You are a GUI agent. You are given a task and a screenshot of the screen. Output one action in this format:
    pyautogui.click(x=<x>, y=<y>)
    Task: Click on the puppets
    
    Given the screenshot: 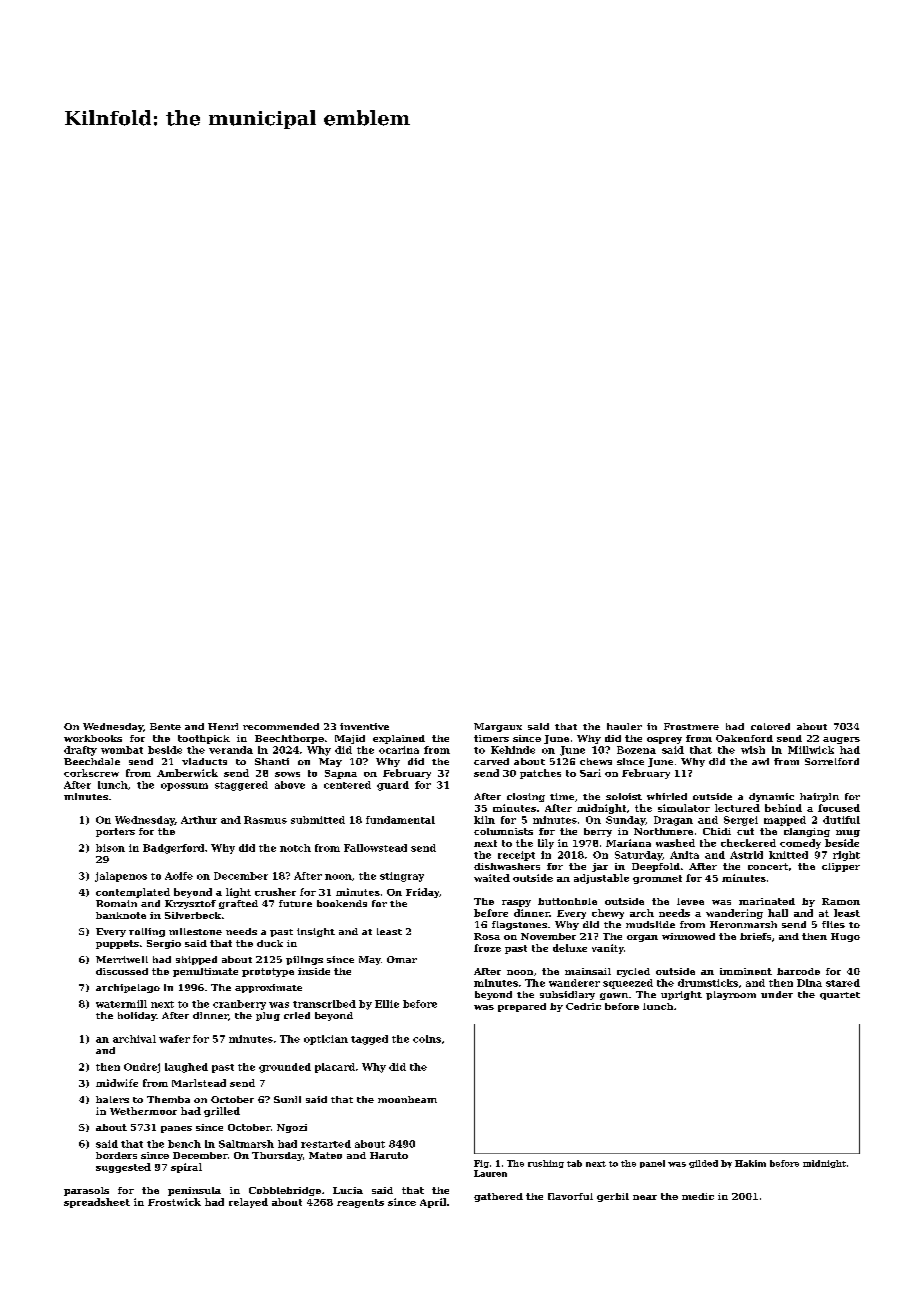 What is the action you would take?
    pyautogui.click(x=117, y=944)
